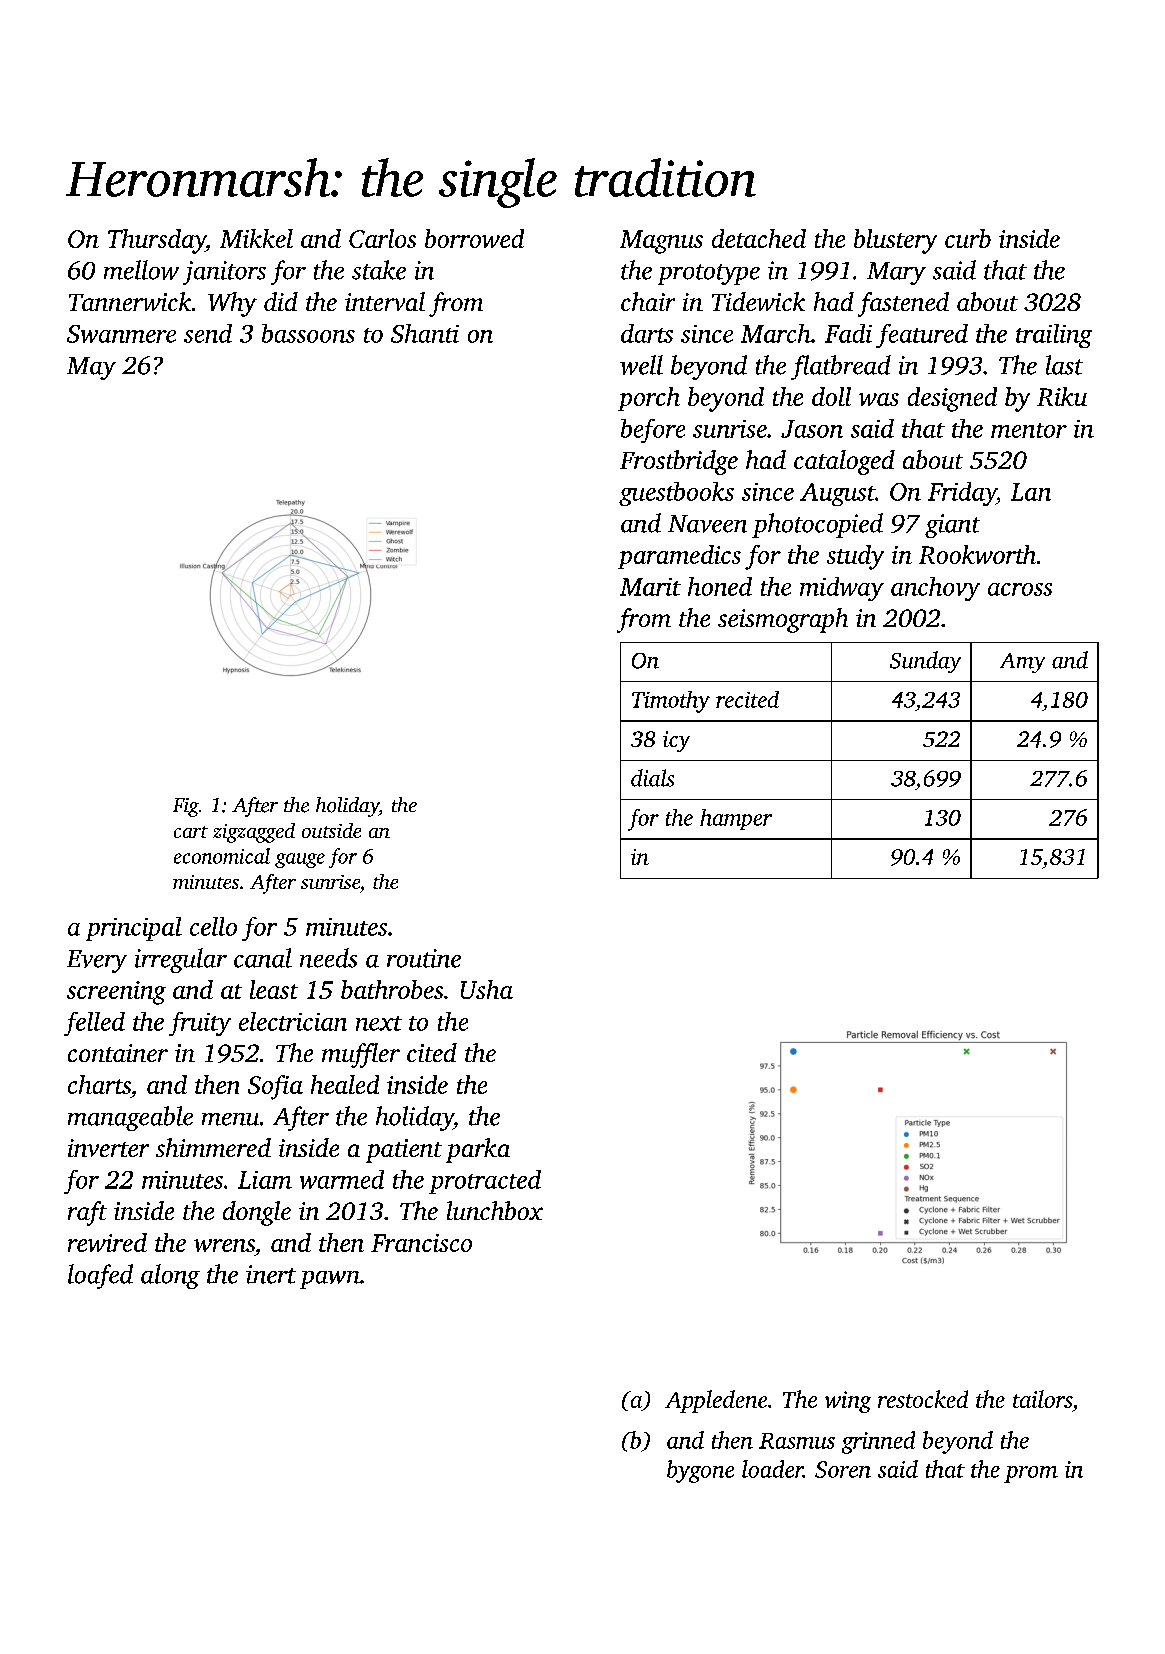 This image has width=1165, height=1654. What do you see at coordinates (700, 1471) in the image?
I see `bygone` at bounding box center [700, 1471].
